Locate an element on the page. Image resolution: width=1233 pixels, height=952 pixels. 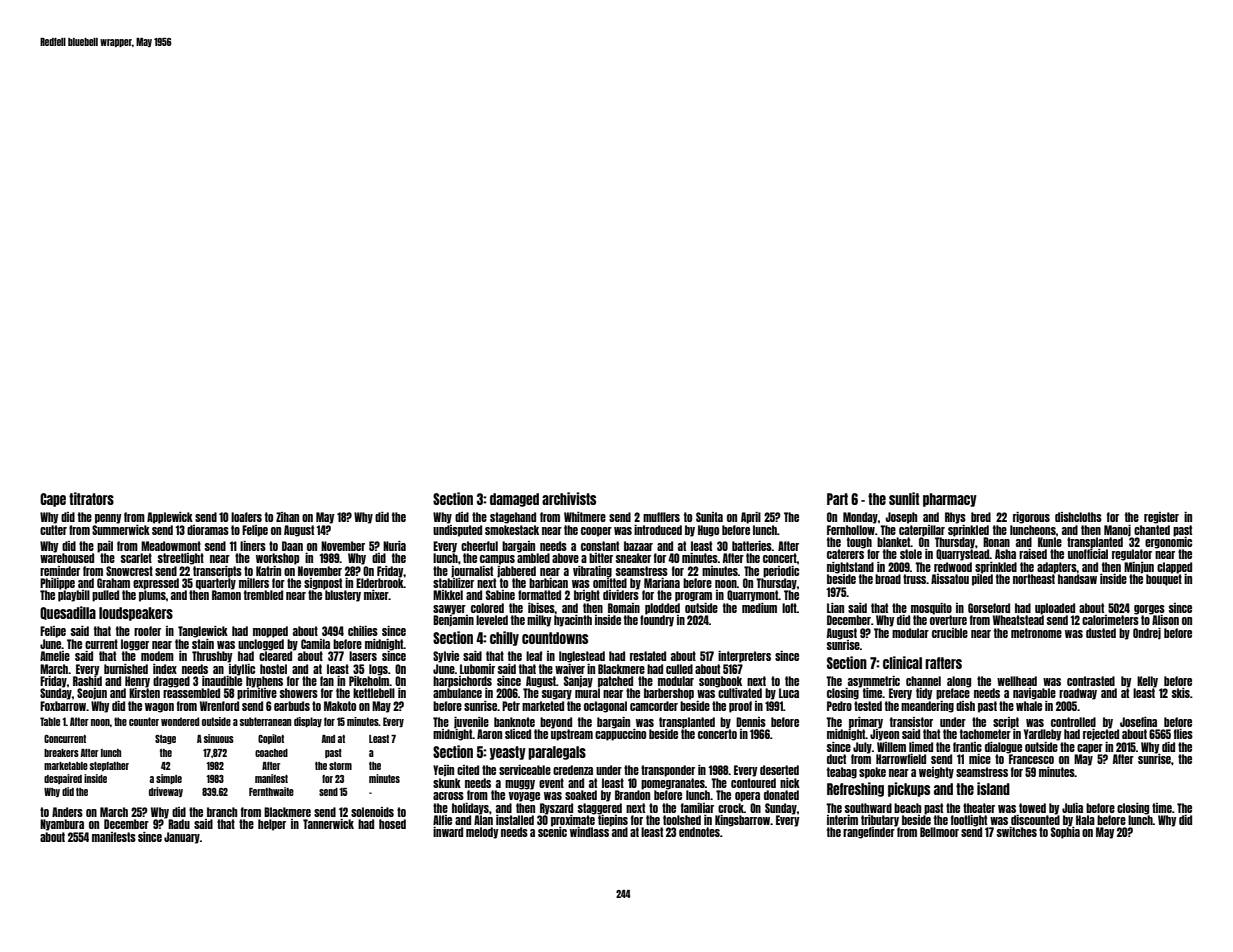
mufflers is located at coordinates (661, 517).
